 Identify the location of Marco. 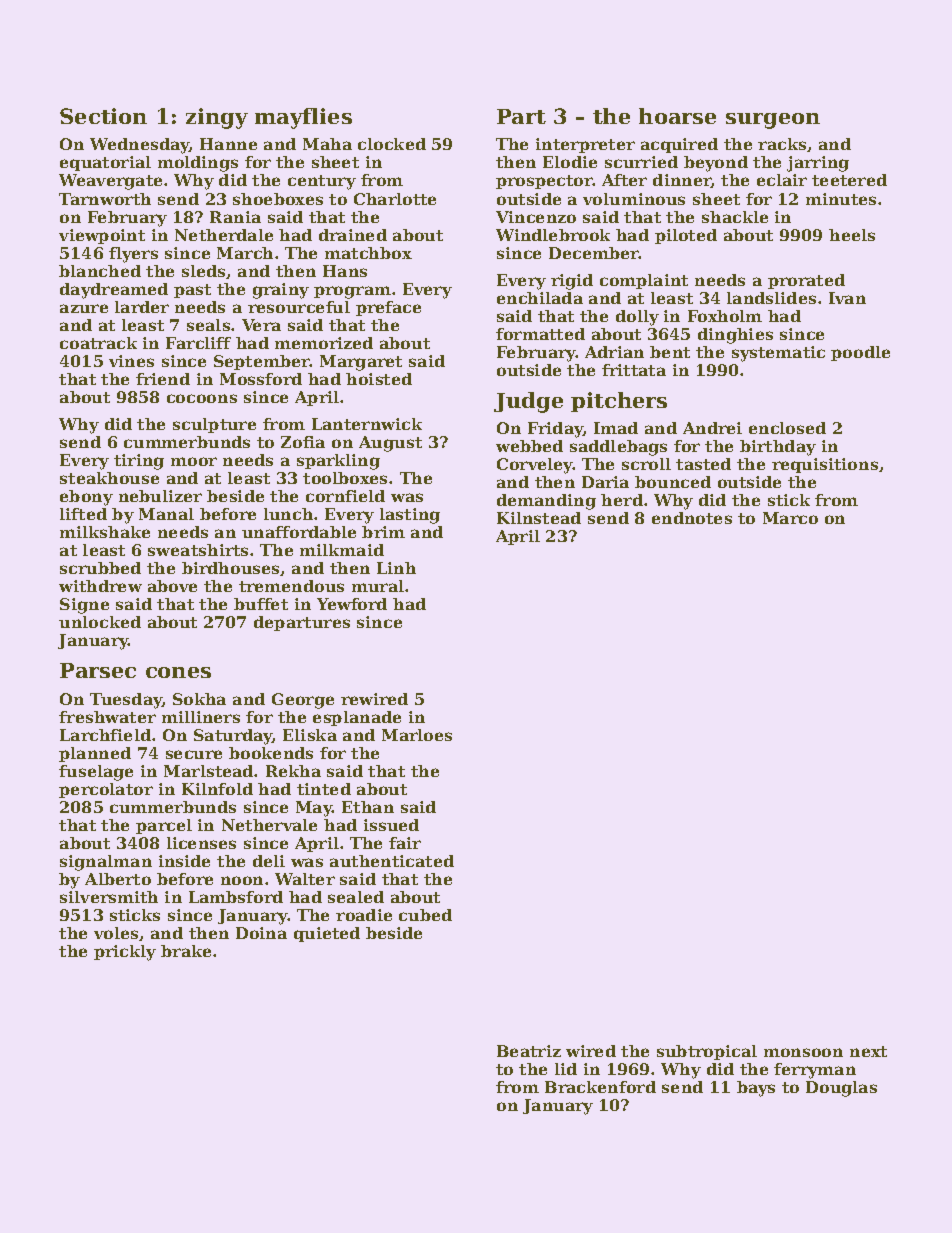
(790, 518).
